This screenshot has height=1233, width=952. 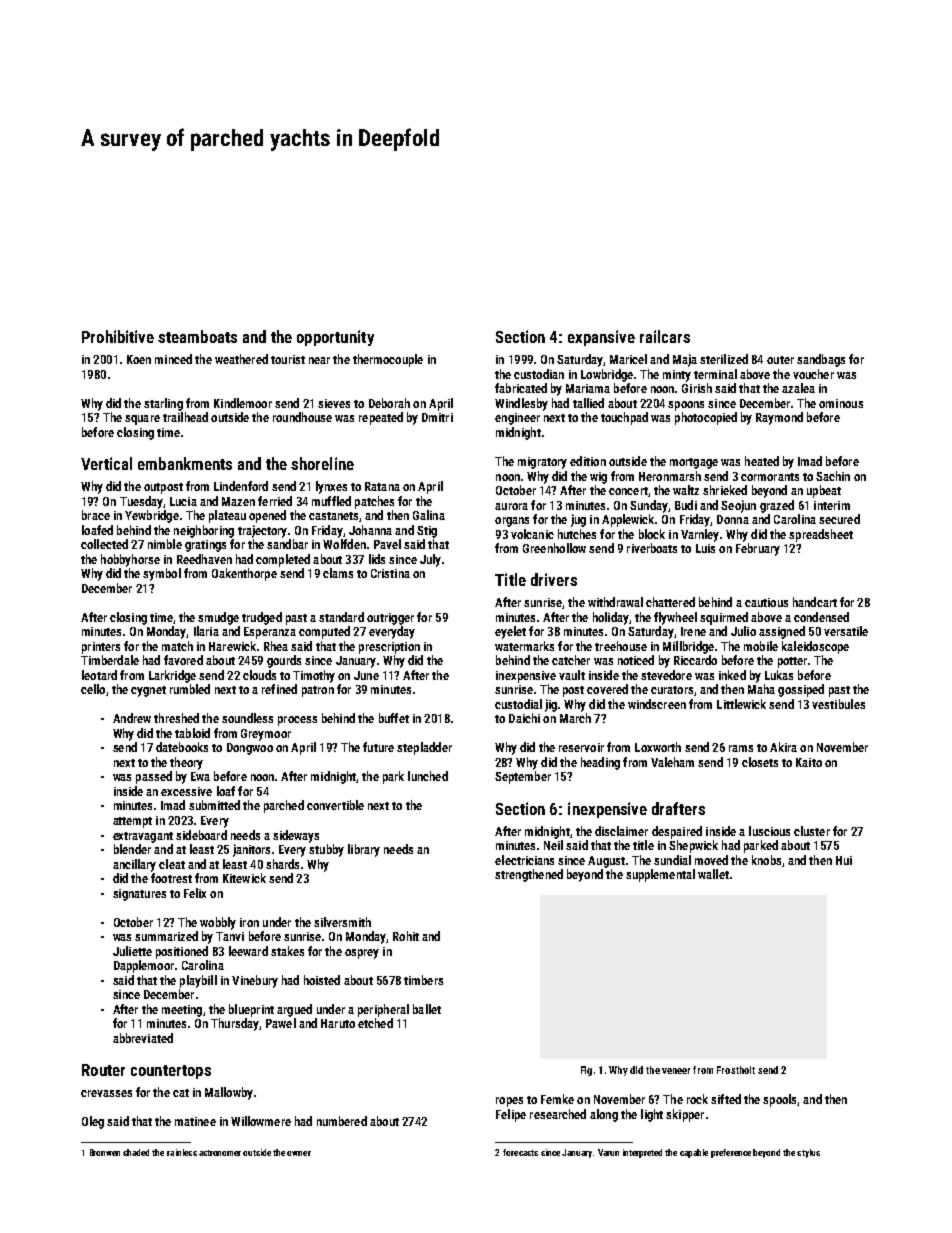 What do you see at coordinates (388, 360) in the screenshot?
I see `thermocouple` at bounding box center [388, 360].
